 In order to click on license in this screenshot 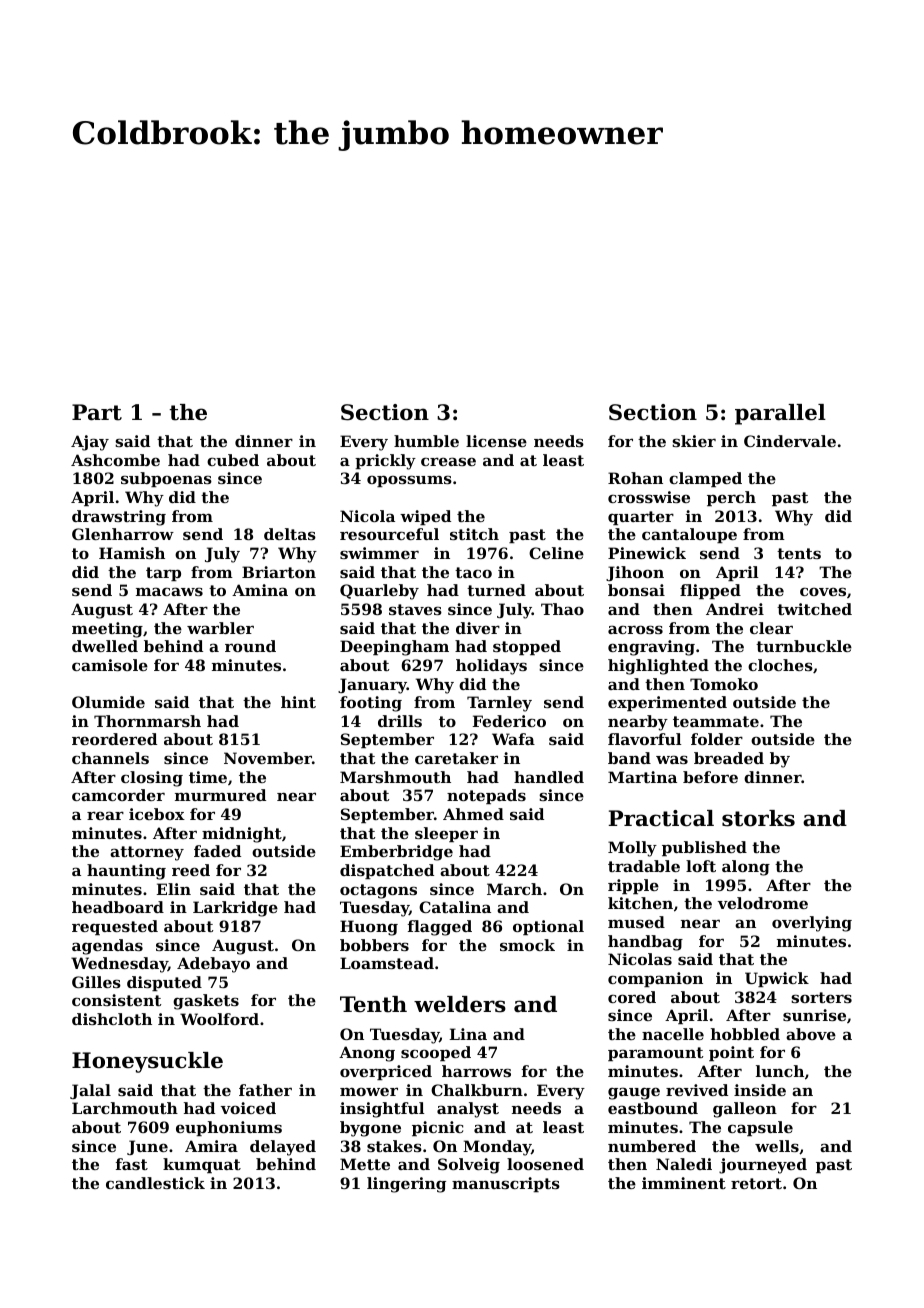, I will do `click(496, 441)`.
